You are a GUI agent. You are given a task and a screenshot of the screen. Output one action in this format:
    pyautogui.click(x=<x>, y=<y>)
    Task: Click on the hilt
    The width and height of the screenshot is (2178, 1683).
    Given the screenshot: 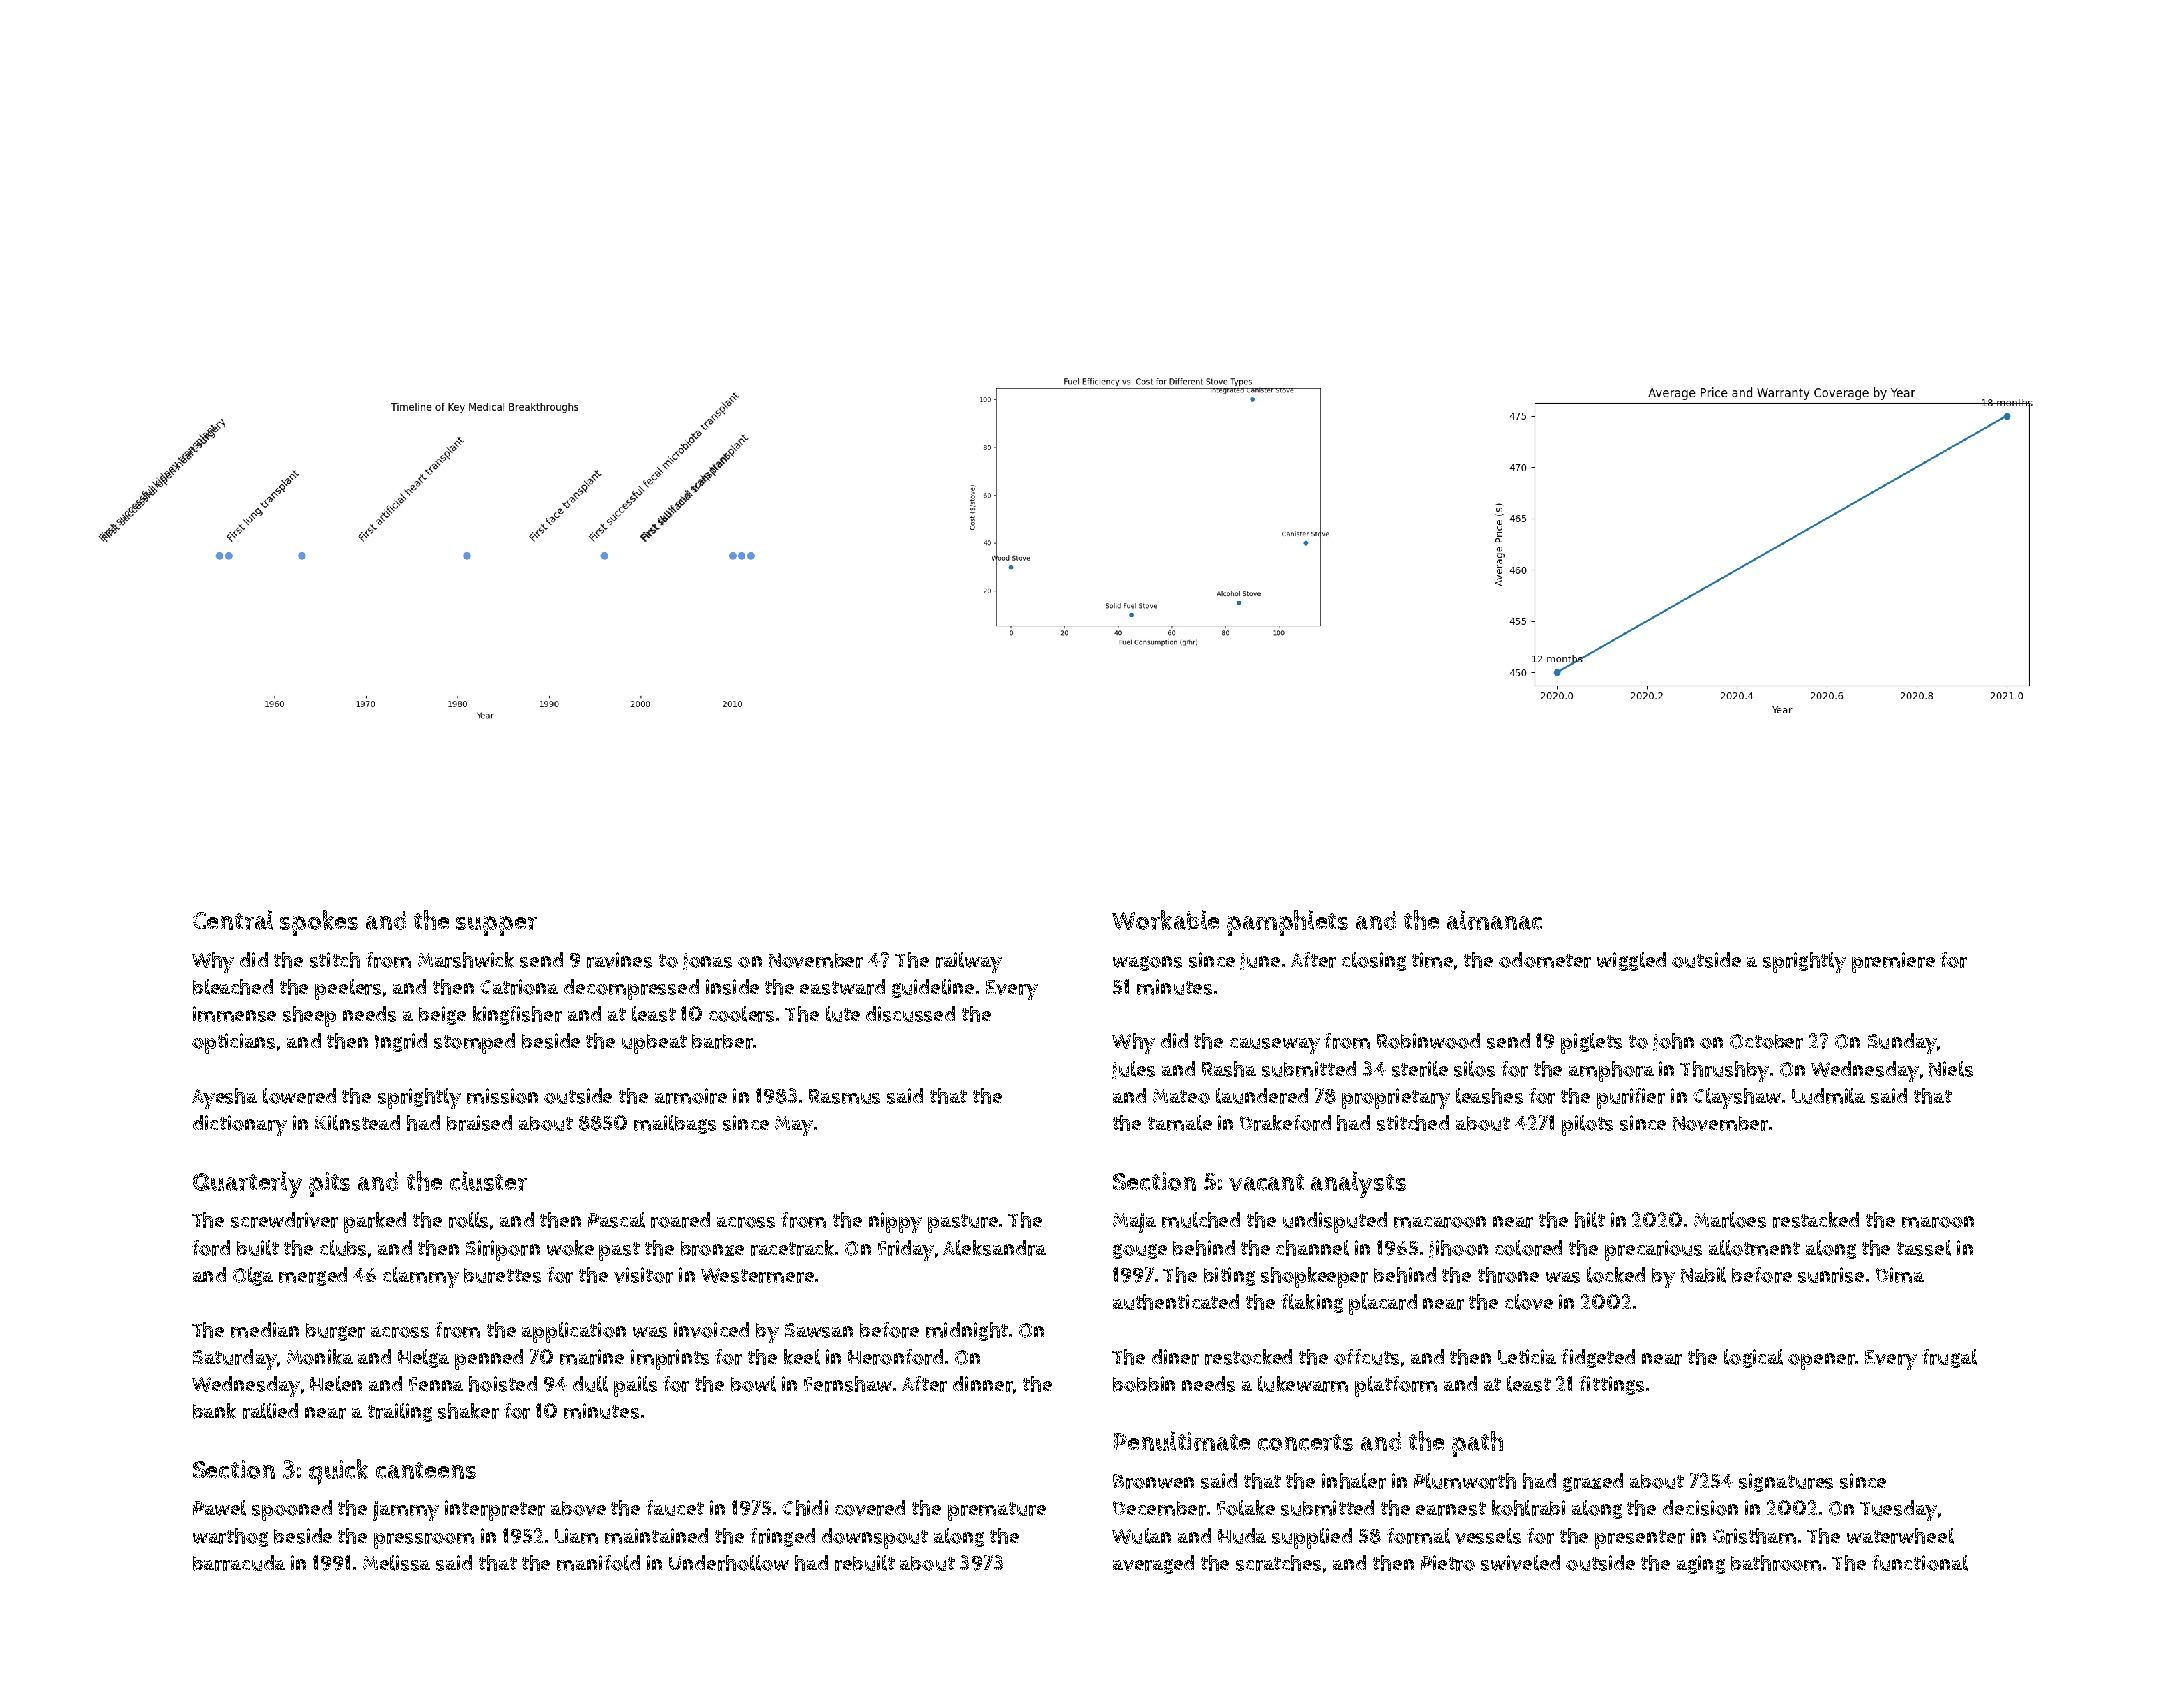 What is the action you would take?
    pyautogui.click(x=1590, y=1220)
